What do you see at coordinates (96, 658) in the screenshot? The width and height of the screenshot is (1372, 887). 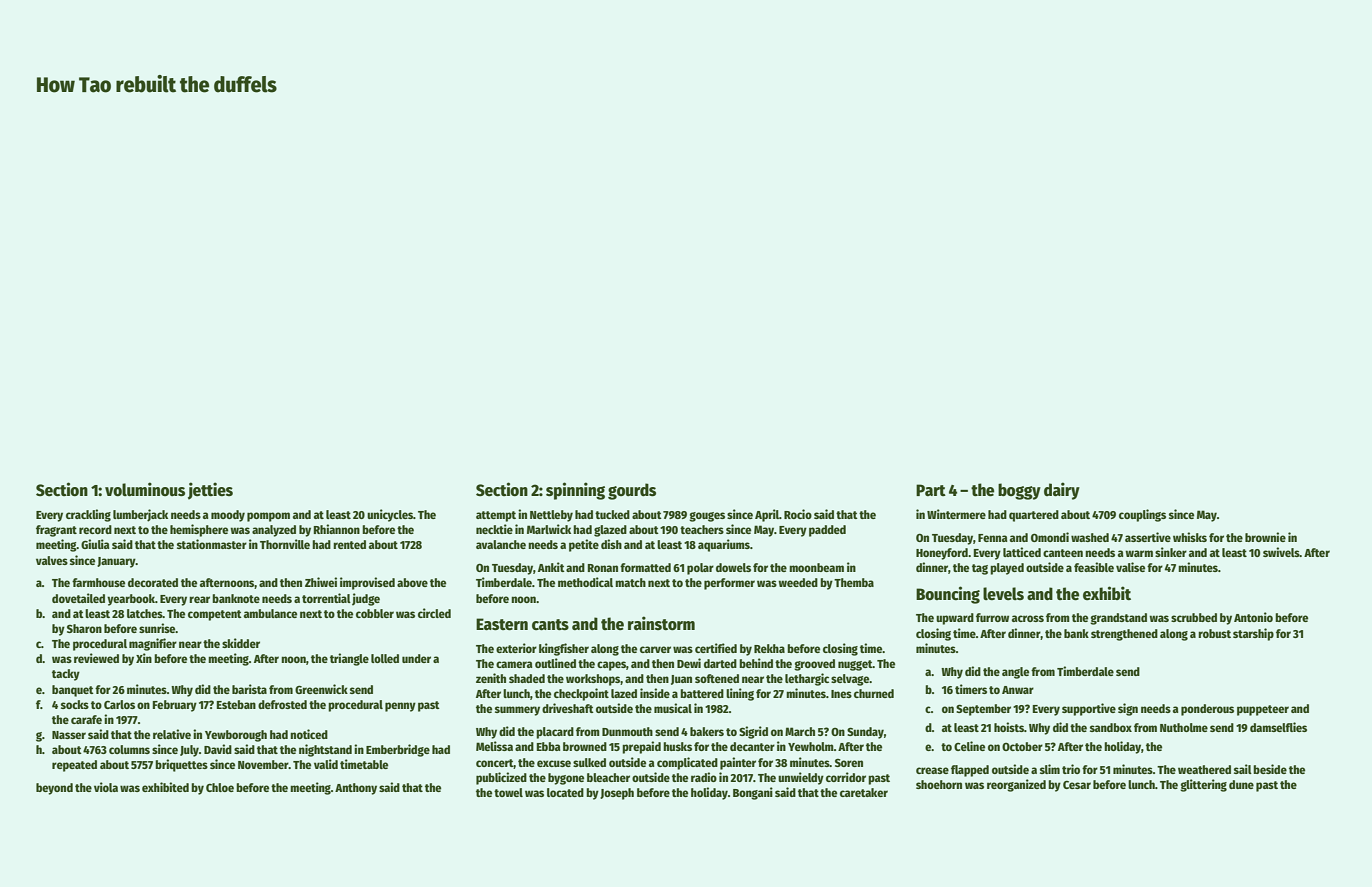 I see `reviewed` at bounding box center [96, 658].
